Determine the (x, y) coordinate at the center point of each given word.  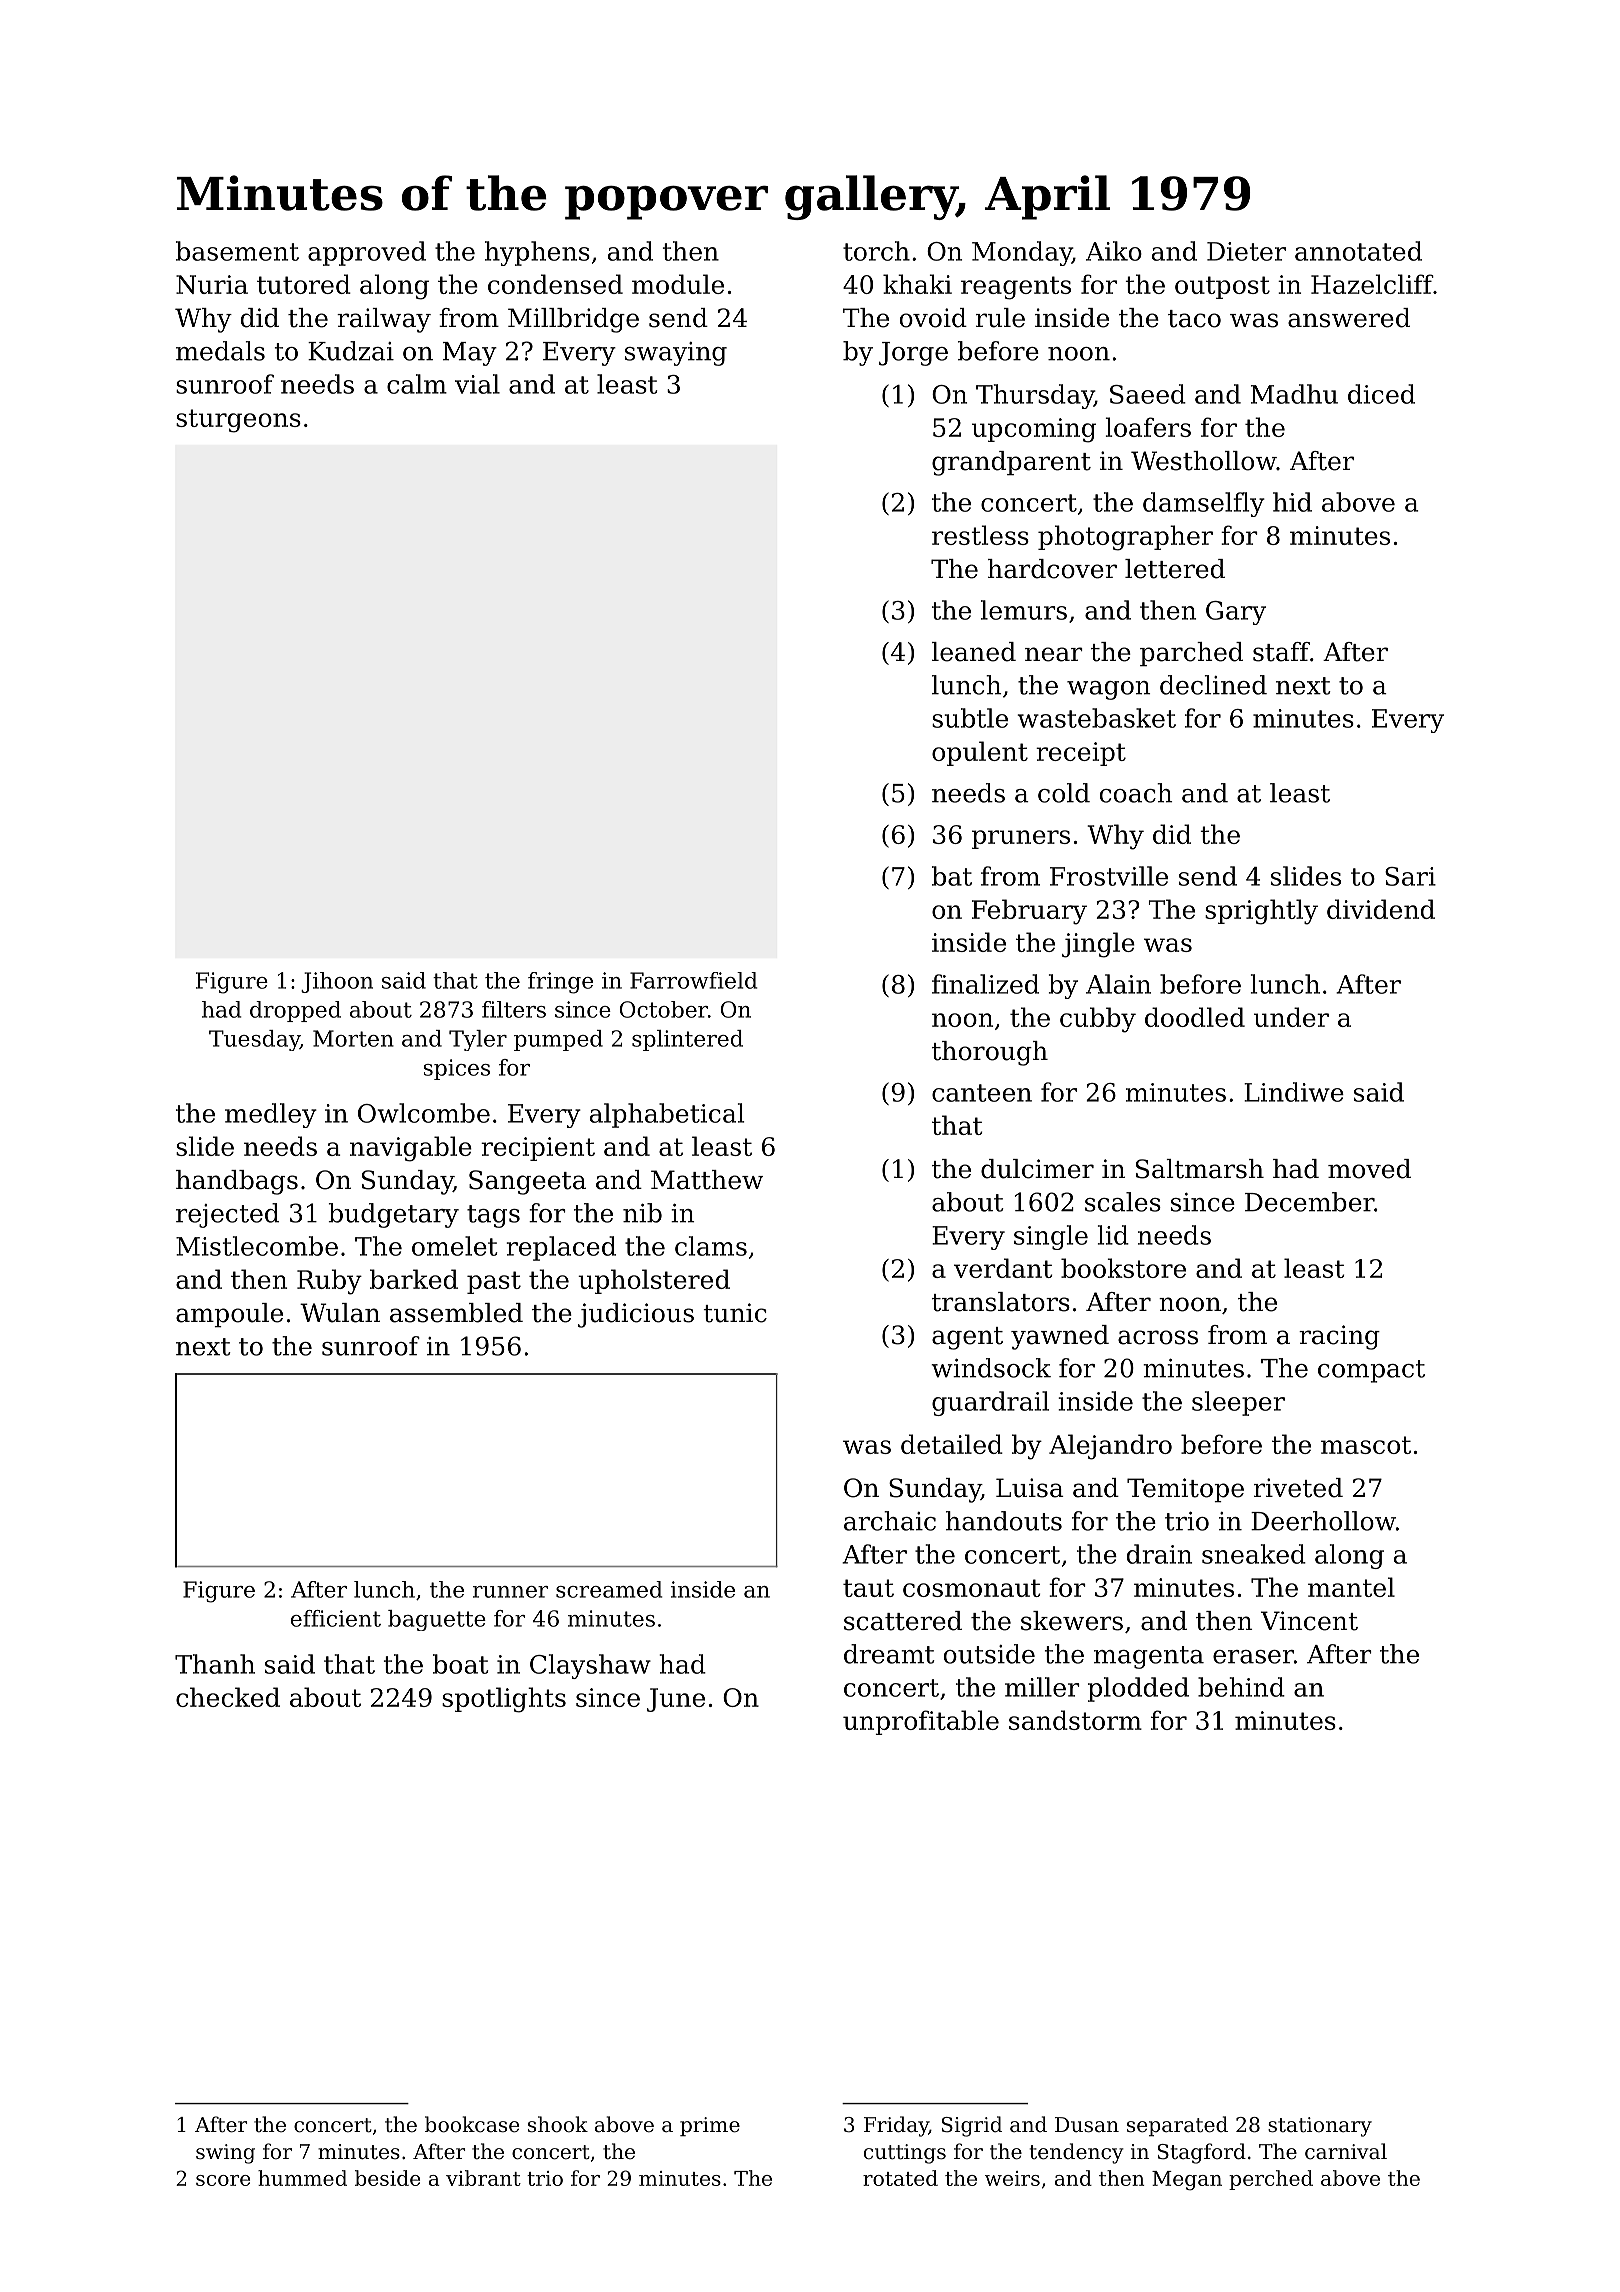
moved (1369, 1169)
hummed (302, 2178)
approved (367, 253)
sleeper (1238, 1403)
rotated (900, 2178)
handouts (1004, 1521)
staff (1281, 652)
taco (1194, 319)
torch (876, 251)
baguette (437, 1620)
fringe (560, 983)
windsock (991, 1368)
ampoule (229, 1315)
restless (980, 535)
